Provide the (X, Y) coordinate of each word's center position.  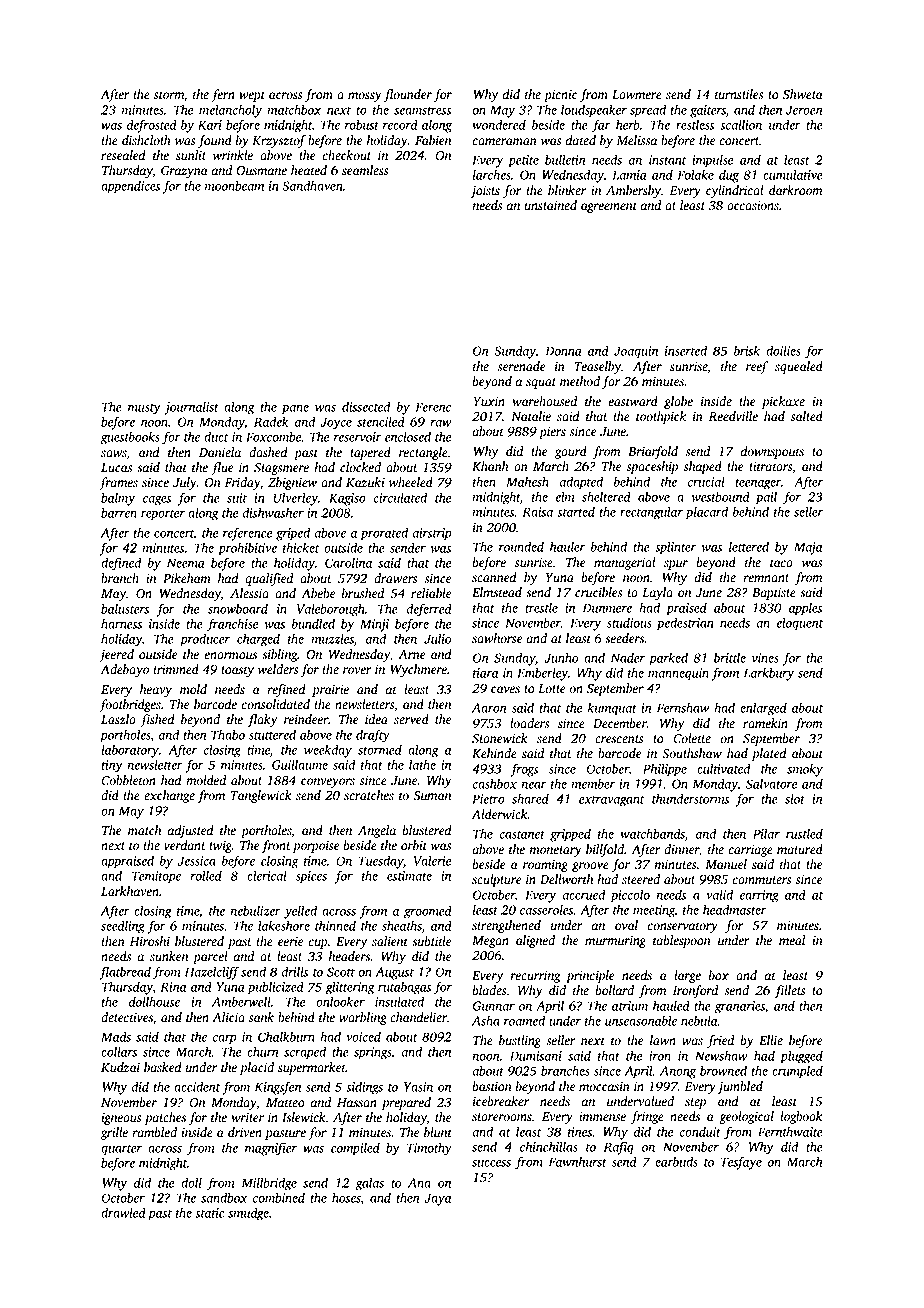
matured (800, 849)
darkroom (795, 190)
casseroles (546, 910)
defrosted (152, 126)
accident (197, 1086)
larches (492, 174)
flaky (262, 720)
